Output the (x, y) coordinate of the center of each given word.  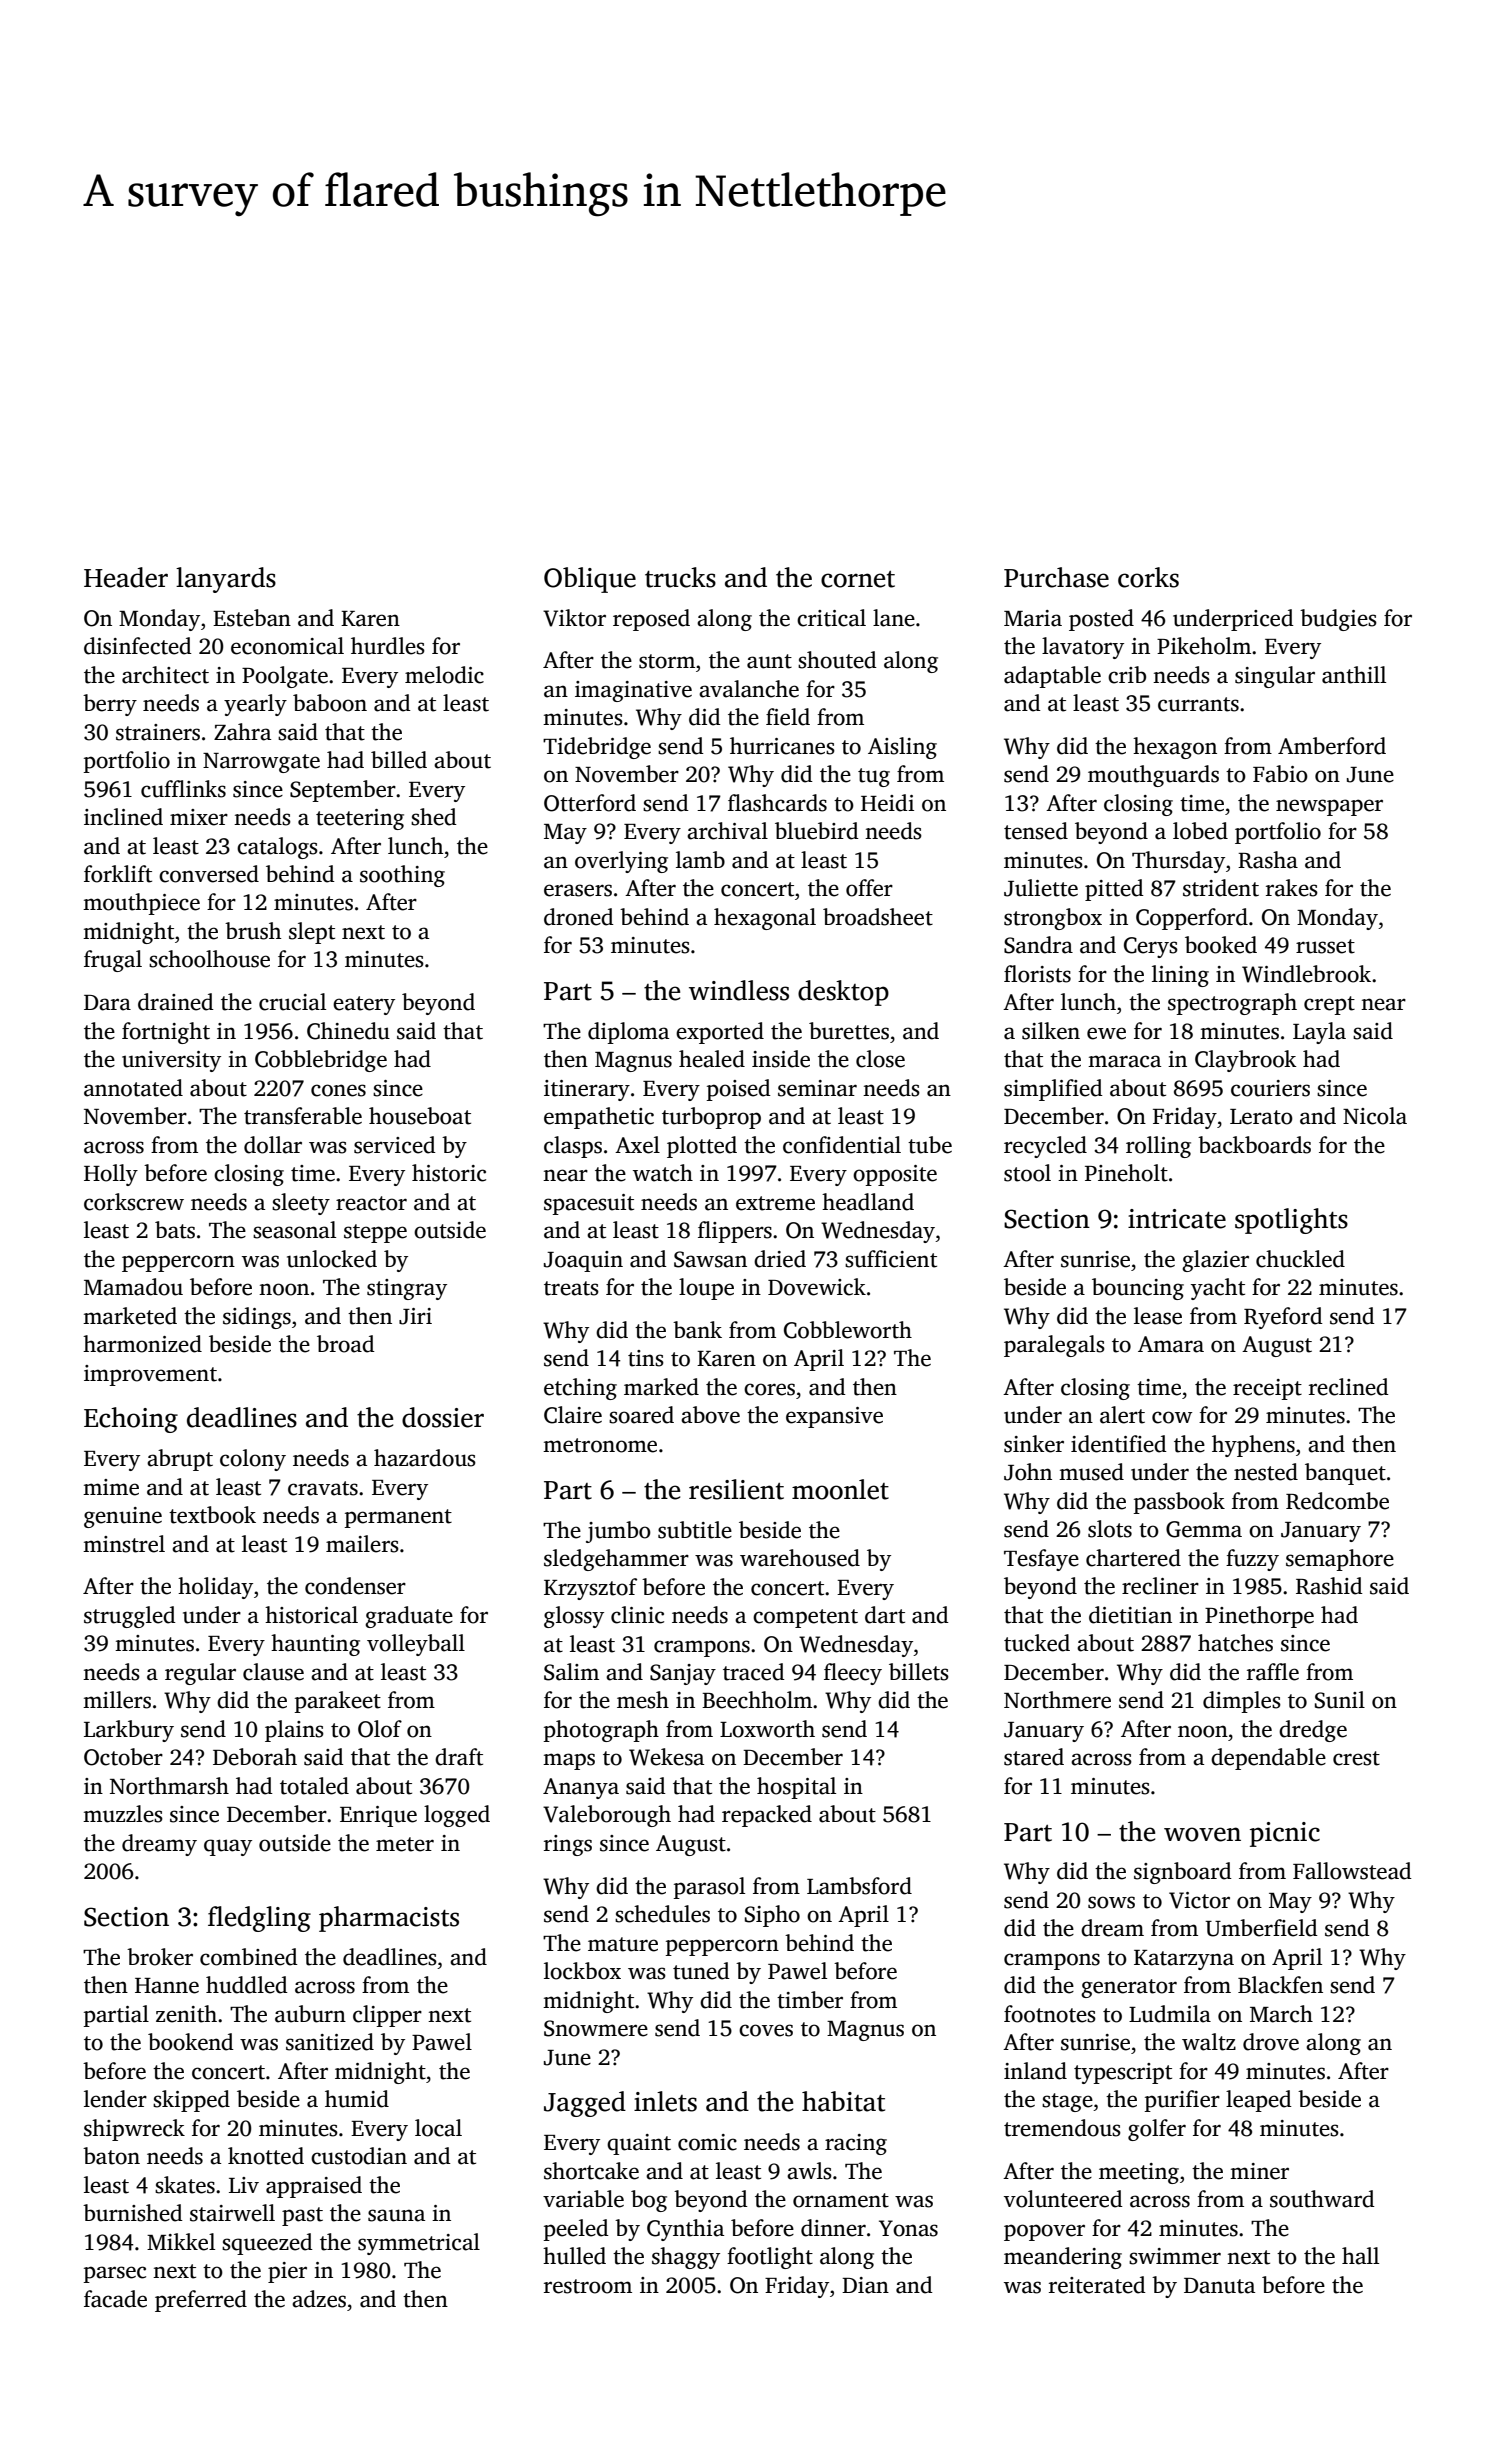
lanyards (226, 580)
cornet (858, 579)
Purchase (1056, 577)
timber (810, 2000)
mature (623, 1944)
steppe (375, 1233)
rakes (1292, 888)
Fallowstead (1352, 1871)
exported (720, 1033)
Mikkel (181, 2242)
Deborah (255, 1757)
